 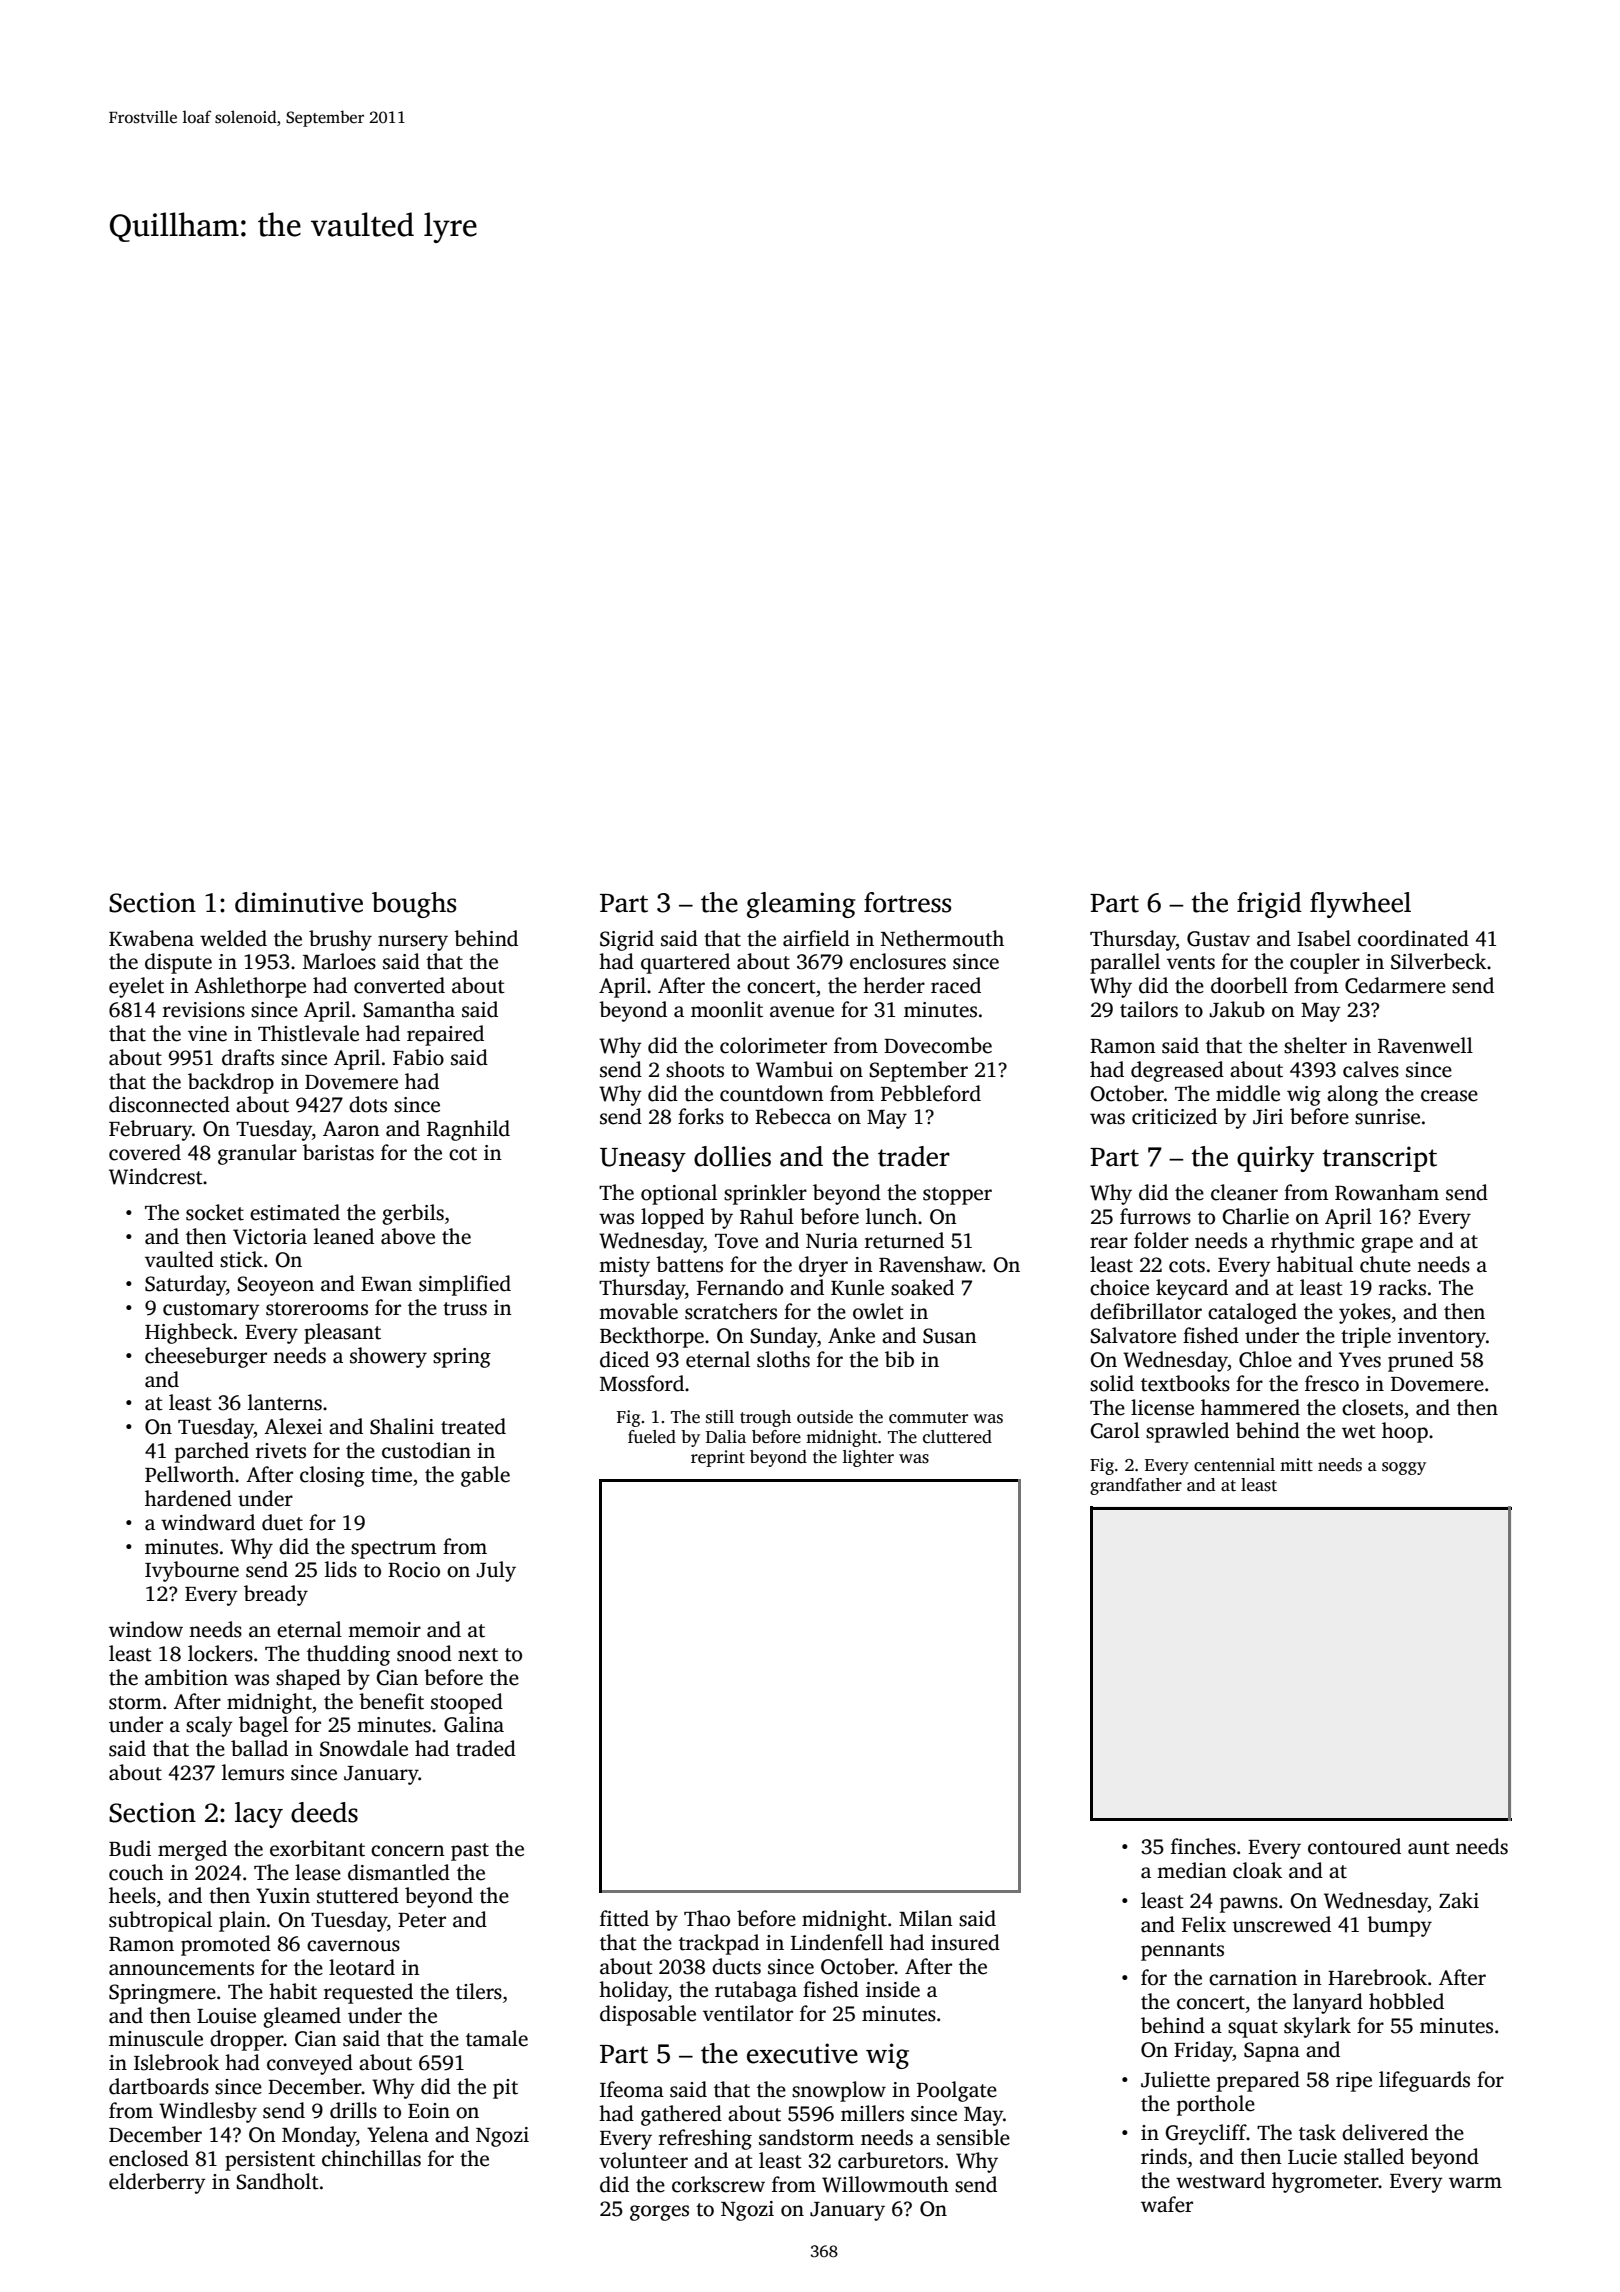 What do you see at coordinates (1192, 1870) in the screenshot?
I see `median` at bounding box center [1192, 1870].
